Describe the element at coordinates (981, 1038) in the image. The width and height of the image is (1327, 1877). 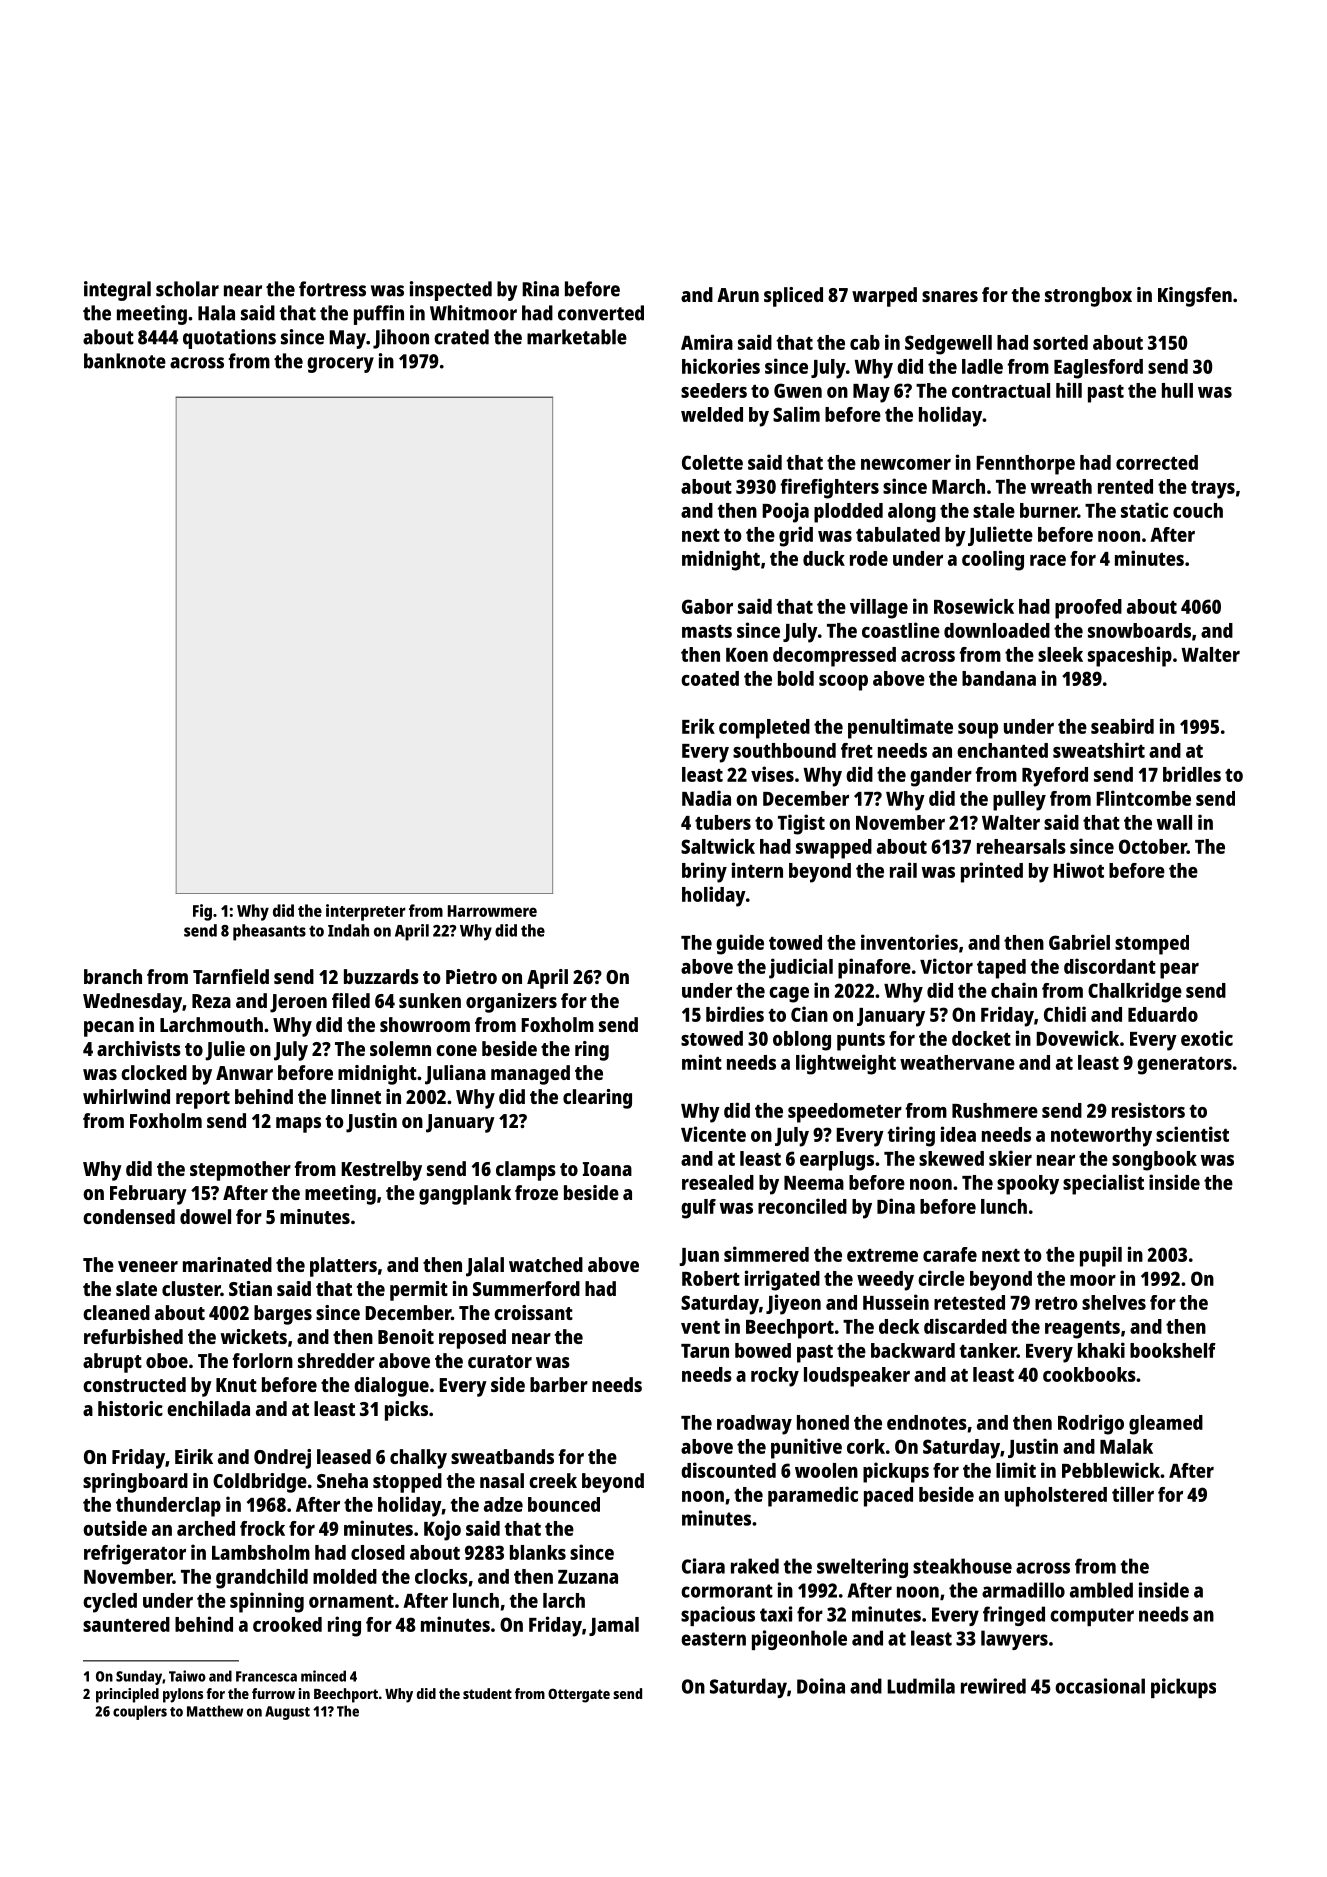
I see `docket` at that location.
